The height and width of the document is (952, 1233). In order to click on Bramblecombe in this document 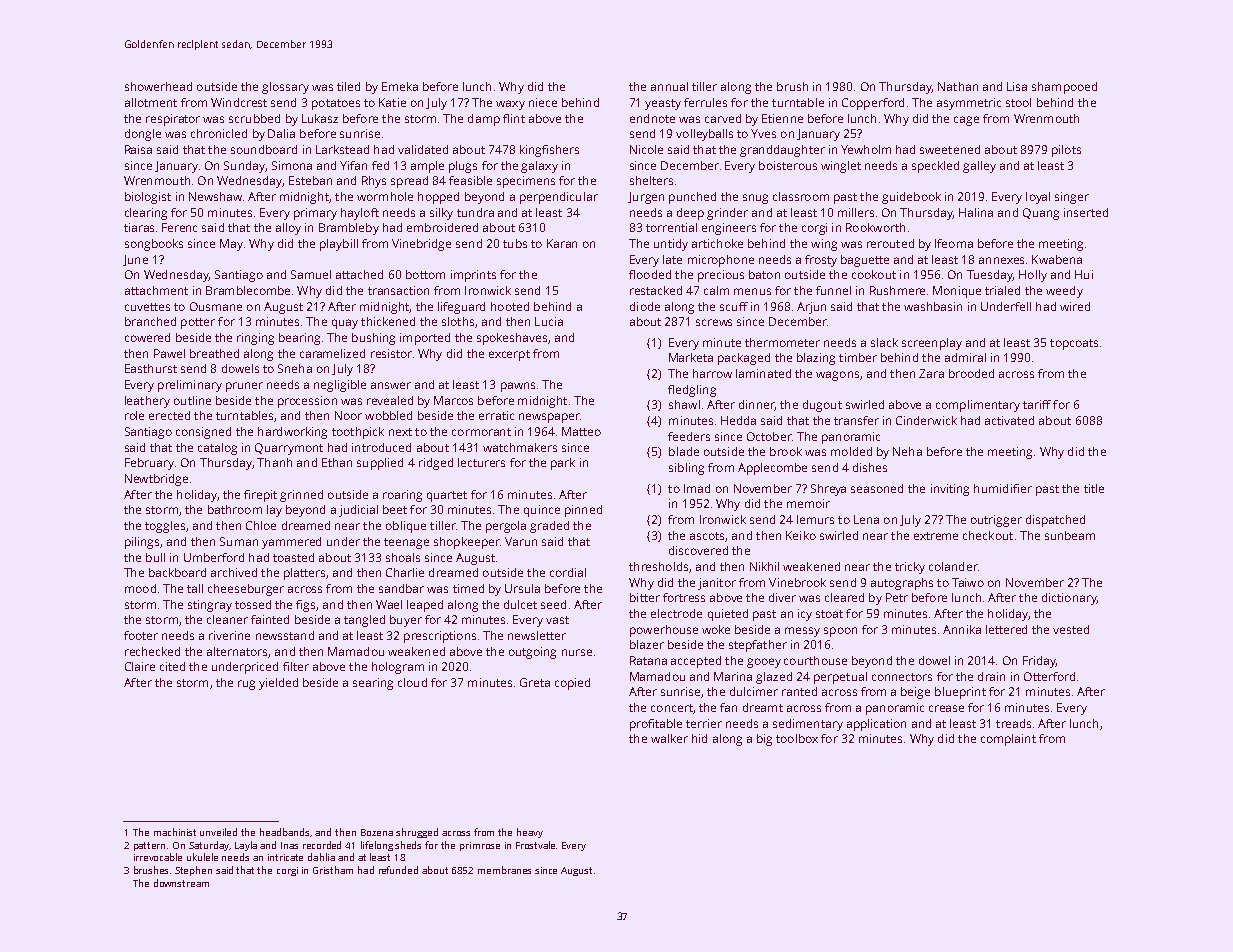, I will do `click(248, 290)`.
